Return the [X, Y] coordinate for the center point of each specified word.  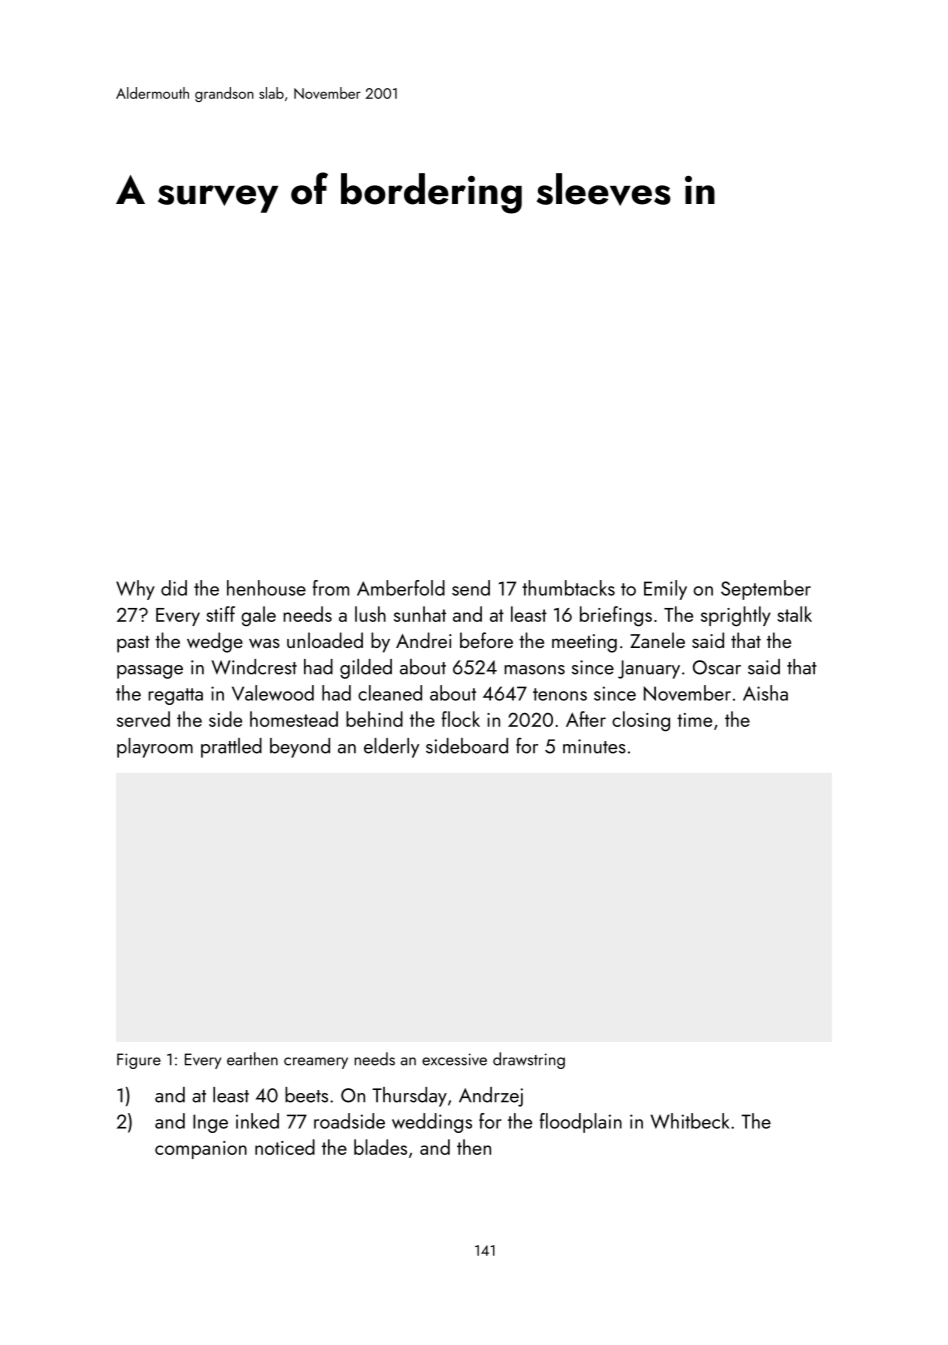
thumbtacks [568, 588]
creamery [316, 1063]
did [174, 588]
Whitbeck [690, 1121]
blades [380, 1147]
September [766, 590]
